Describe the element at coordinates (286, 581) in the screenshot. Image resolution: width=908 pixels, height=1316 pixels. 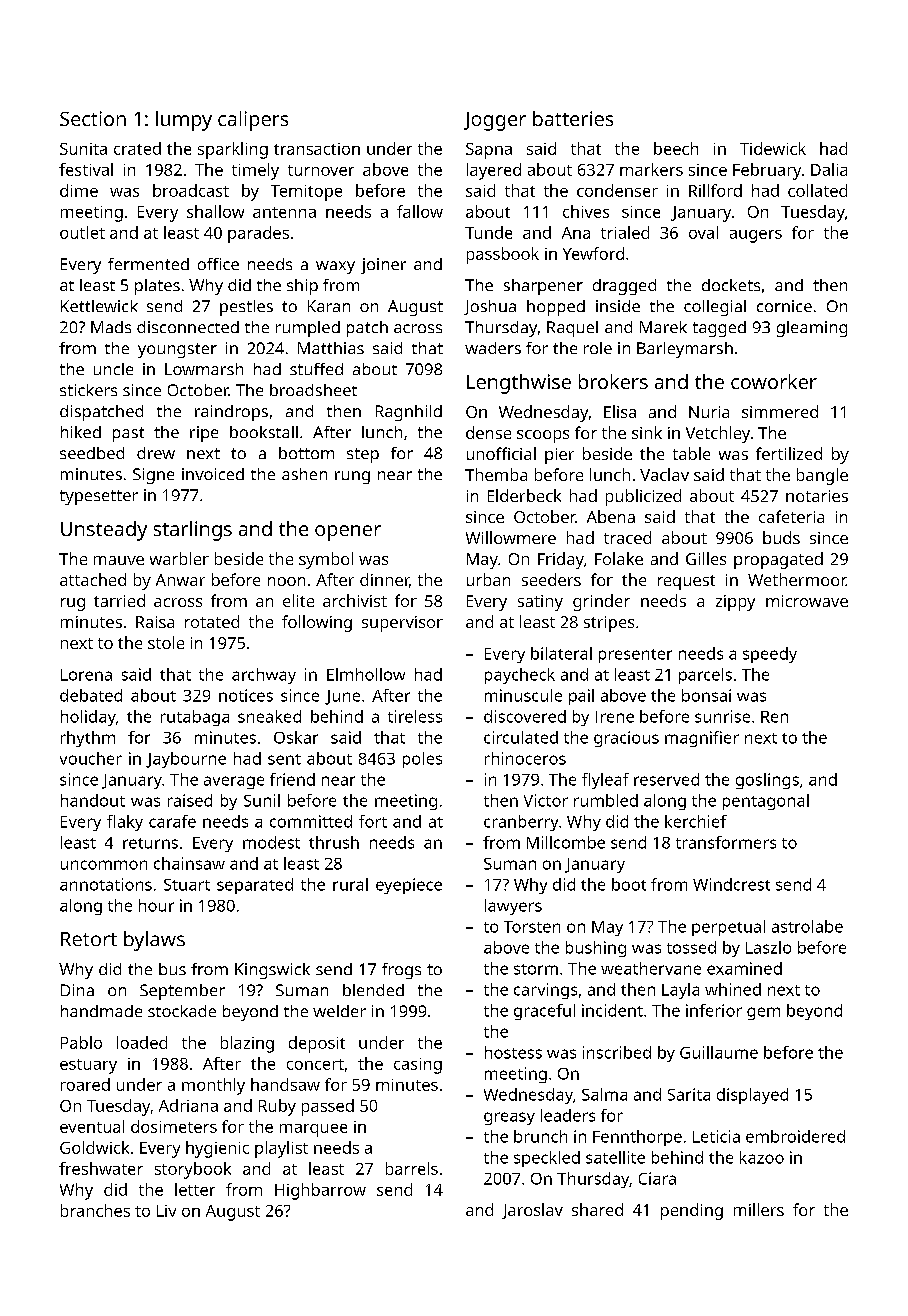
I see `noon` at that location.
